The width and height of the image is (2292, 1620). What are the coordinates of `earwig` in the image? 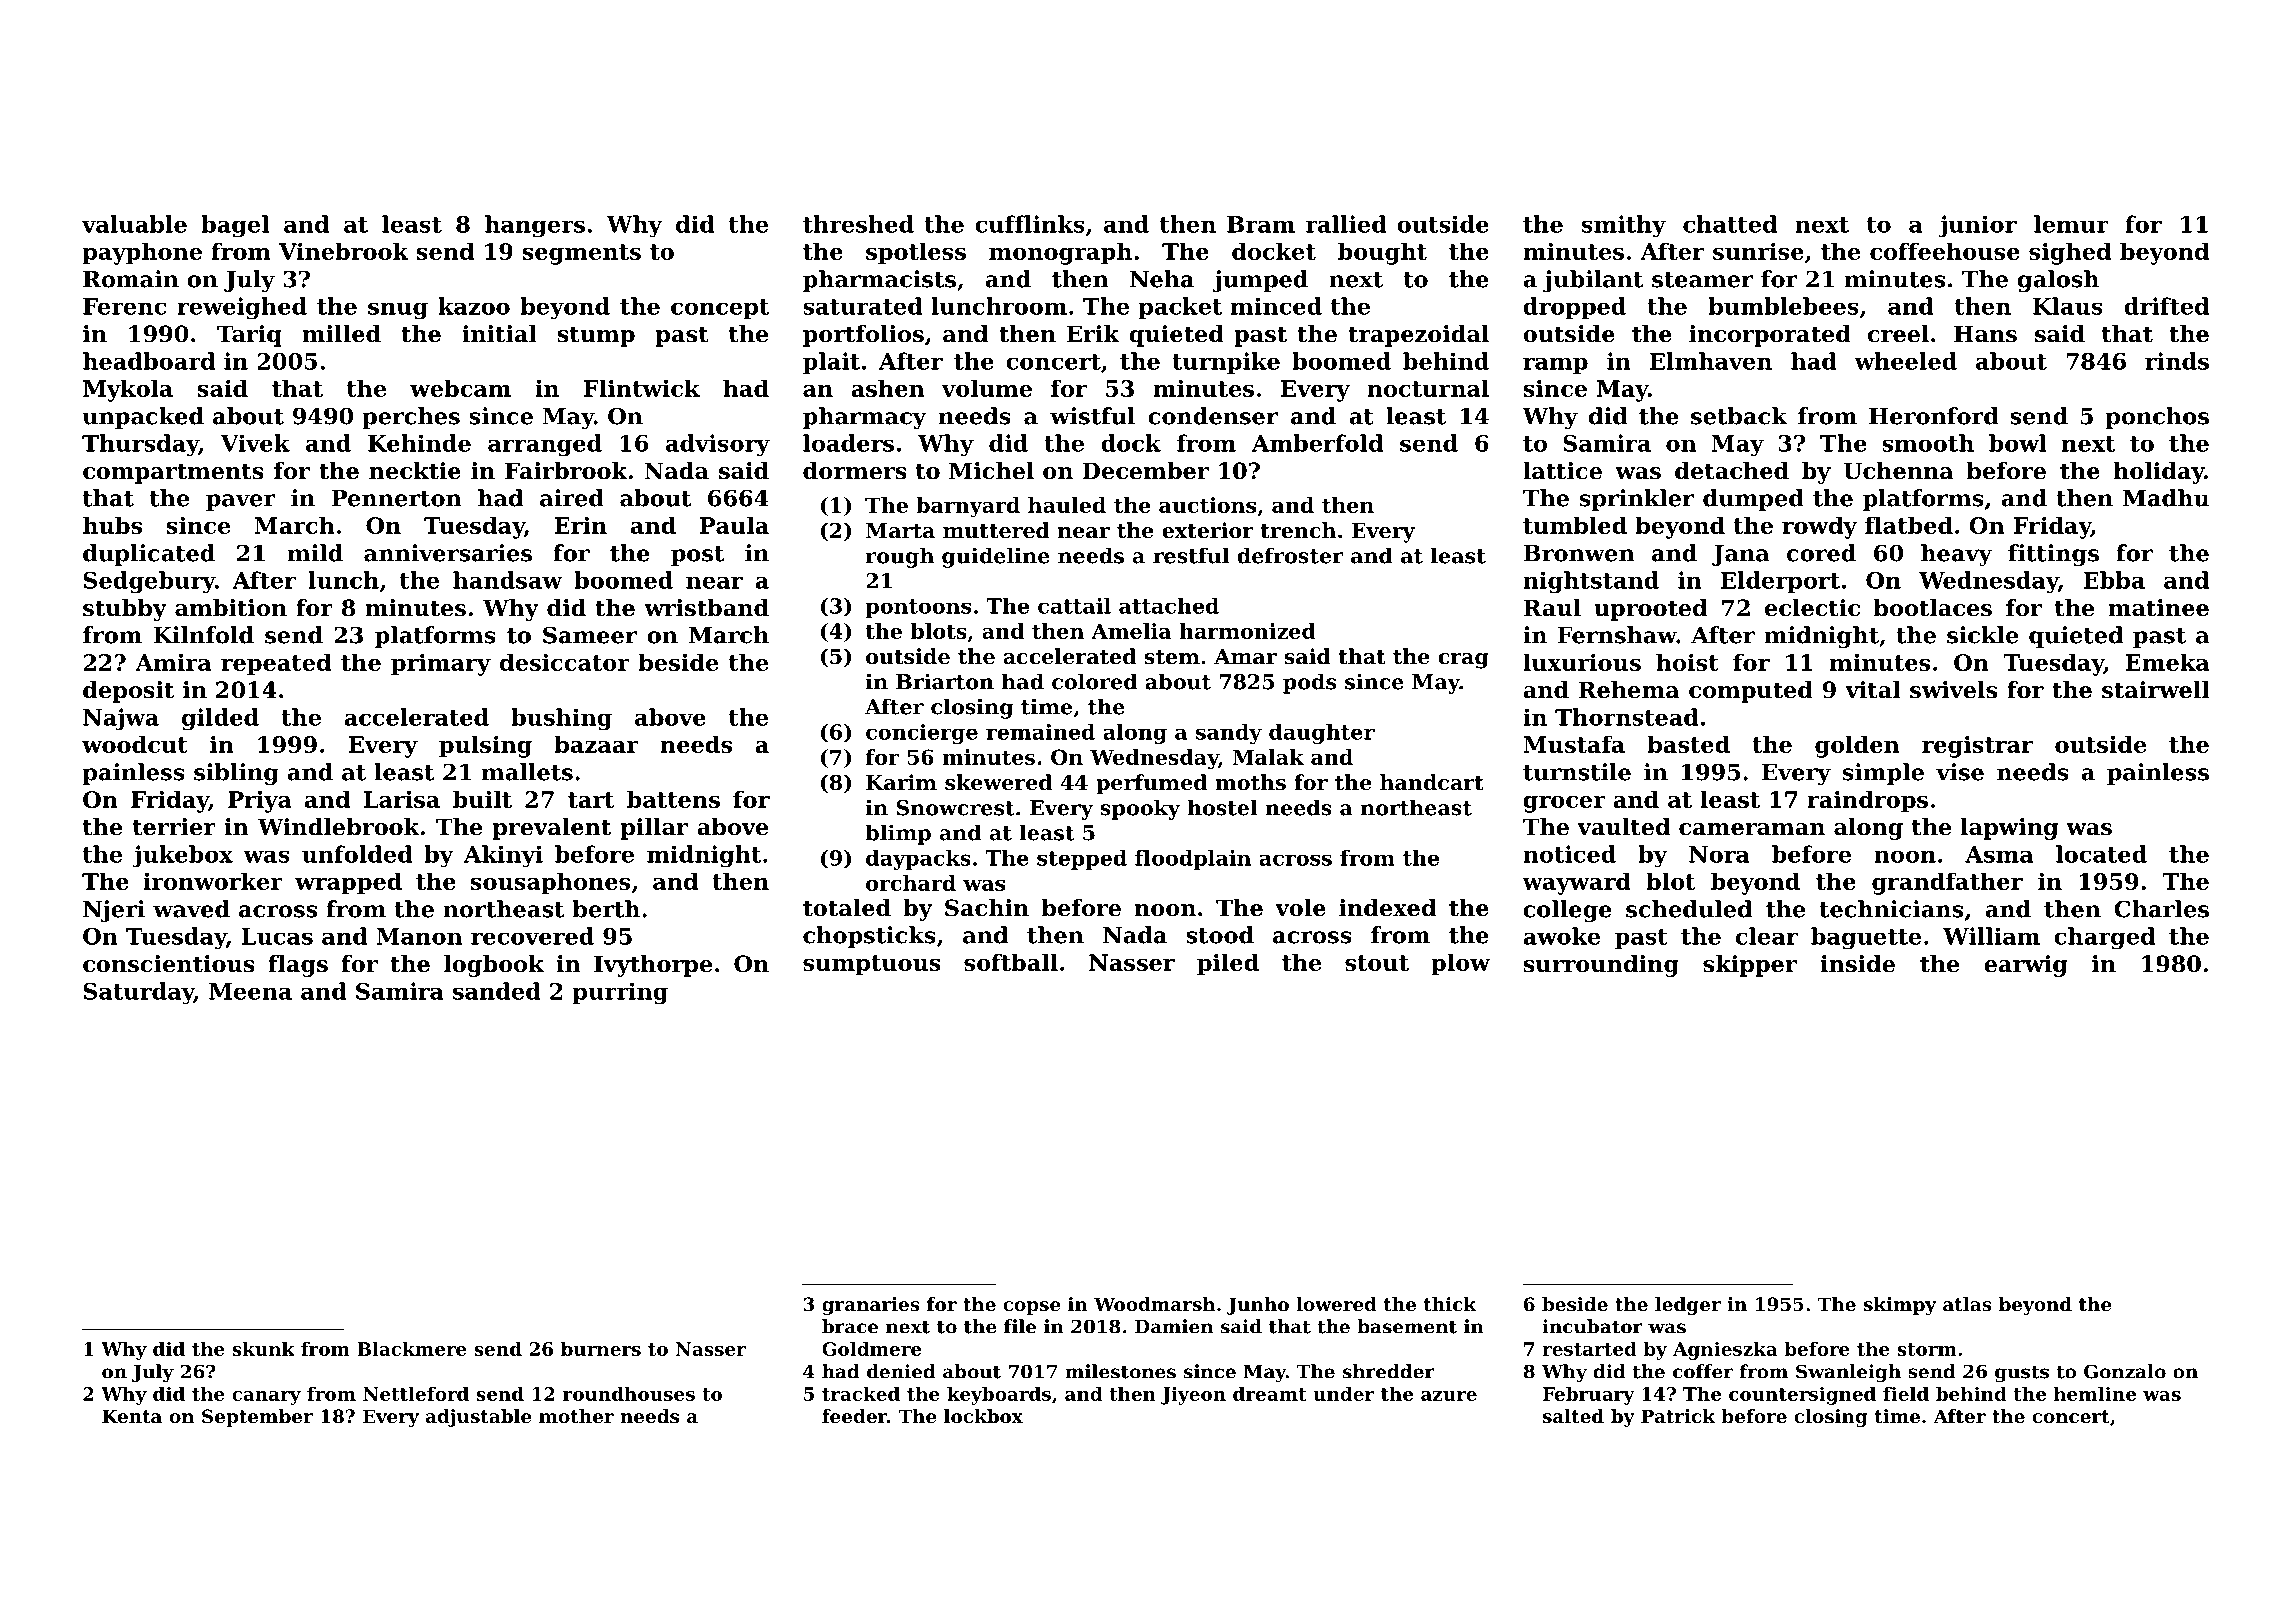 It's located at (2026, 966).
